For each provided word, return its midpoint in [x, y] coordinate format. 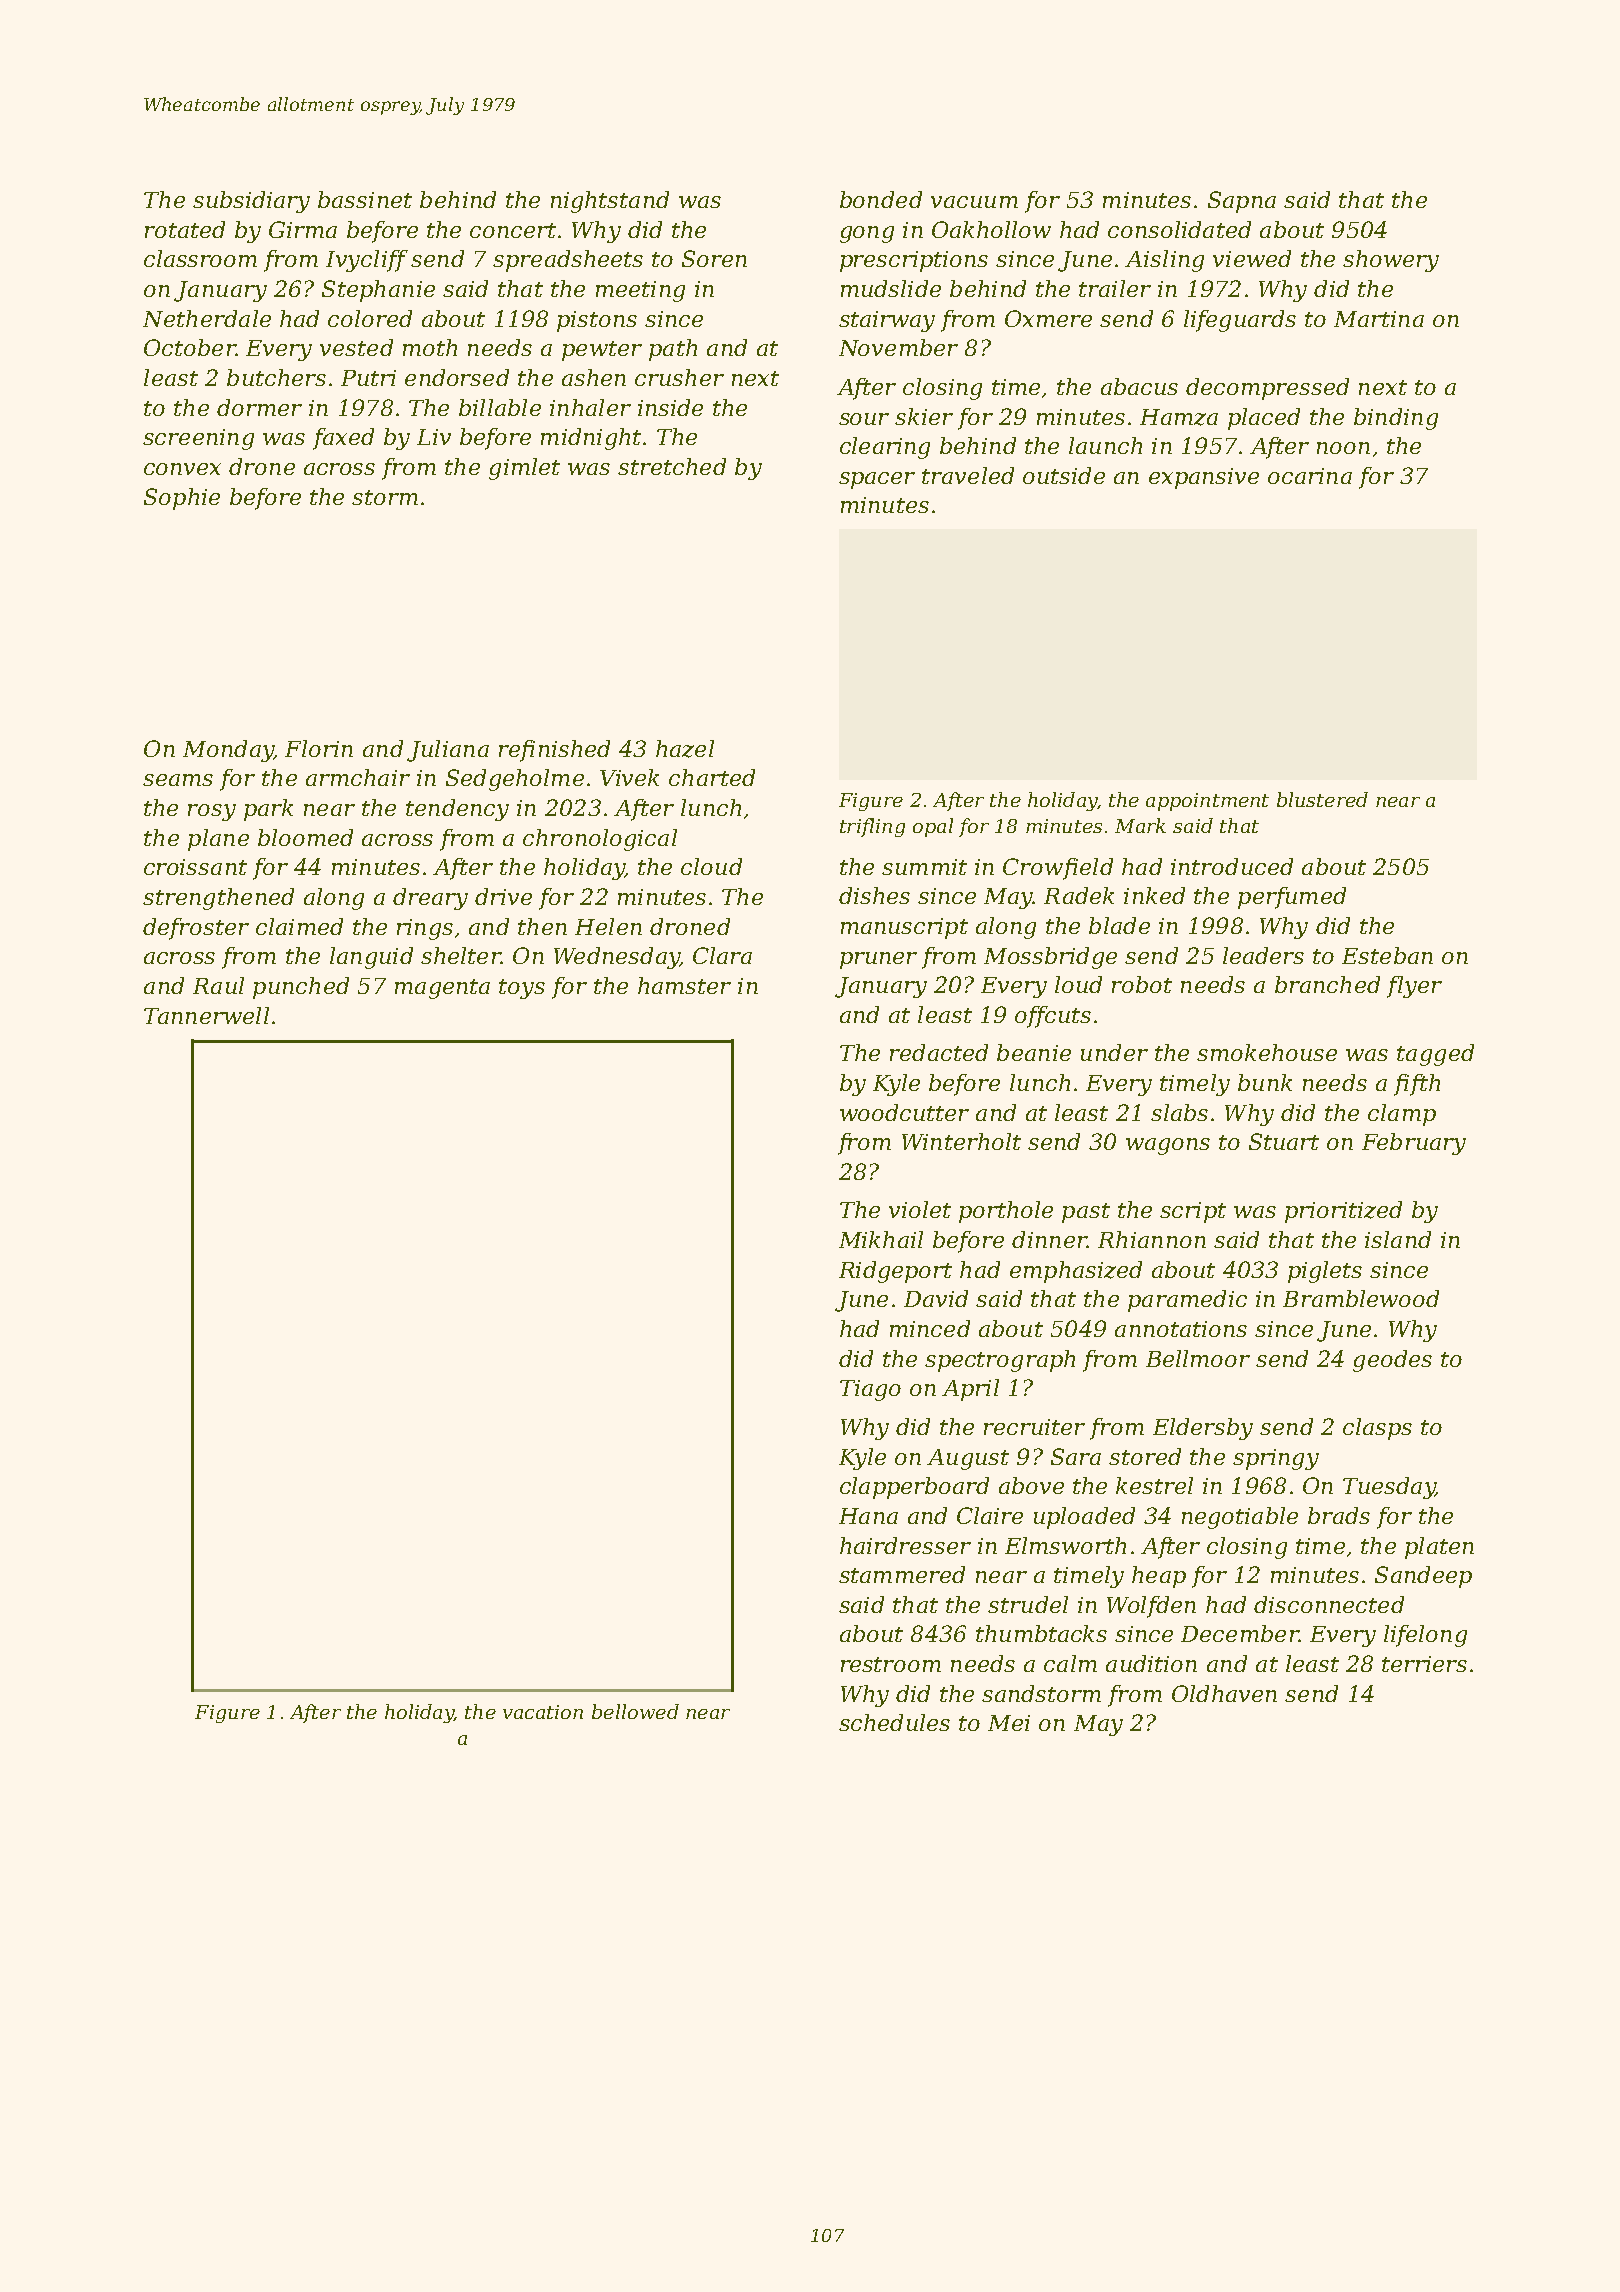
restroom [891, 1664]
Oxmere [1048, 318]
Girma [303, 229]
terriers [1424, 1664]
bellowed [635, 1711]
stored [1145, 1456]
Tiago [870, 1390]
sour [864, 419]
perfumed [1292, 898]
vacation [543, 1712]
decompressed [1267, 389]
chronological [600, 840]
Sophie [182, 499]
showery [1391, 261]
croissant [195, 867]
